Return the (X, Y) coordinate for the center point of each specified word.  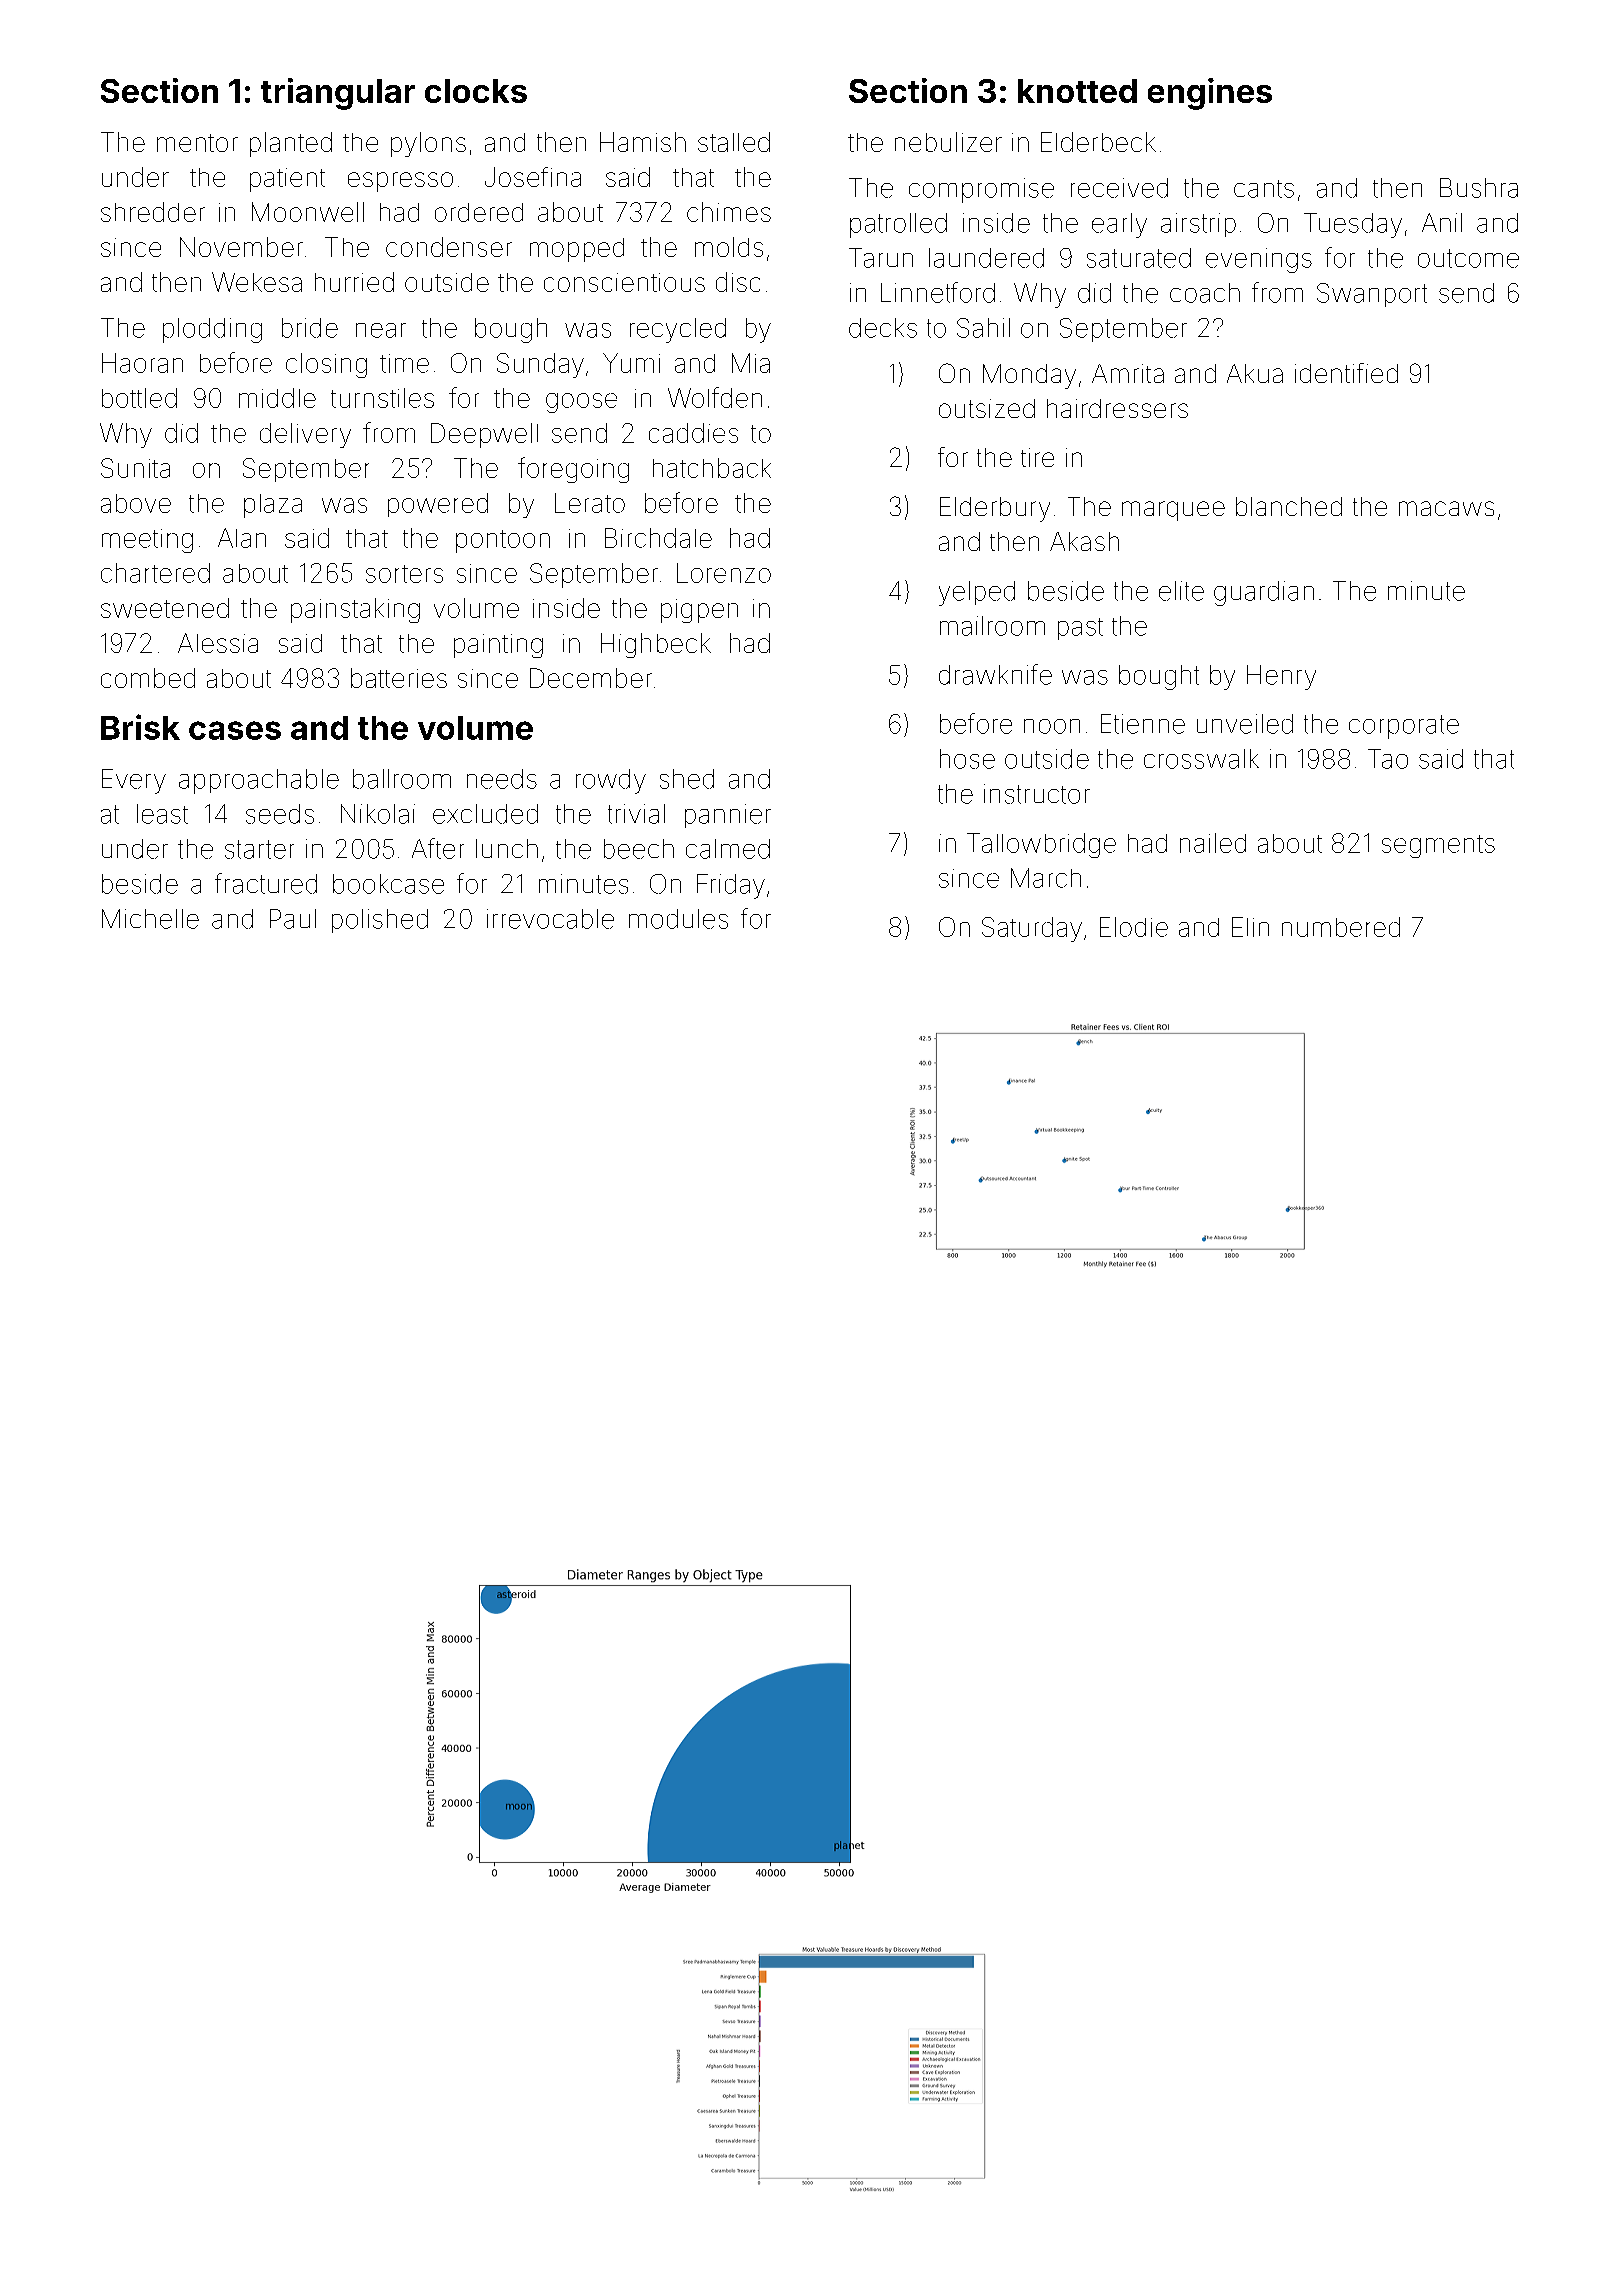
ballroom (402, 779)
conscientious (624, 282)
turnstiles (382, 398)
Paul (293, 919)
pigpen (699, 611)
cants (1264, 189)
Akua (1255, 373)
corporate (1404, 727)
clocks (476, 91)
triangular (338, 94)
